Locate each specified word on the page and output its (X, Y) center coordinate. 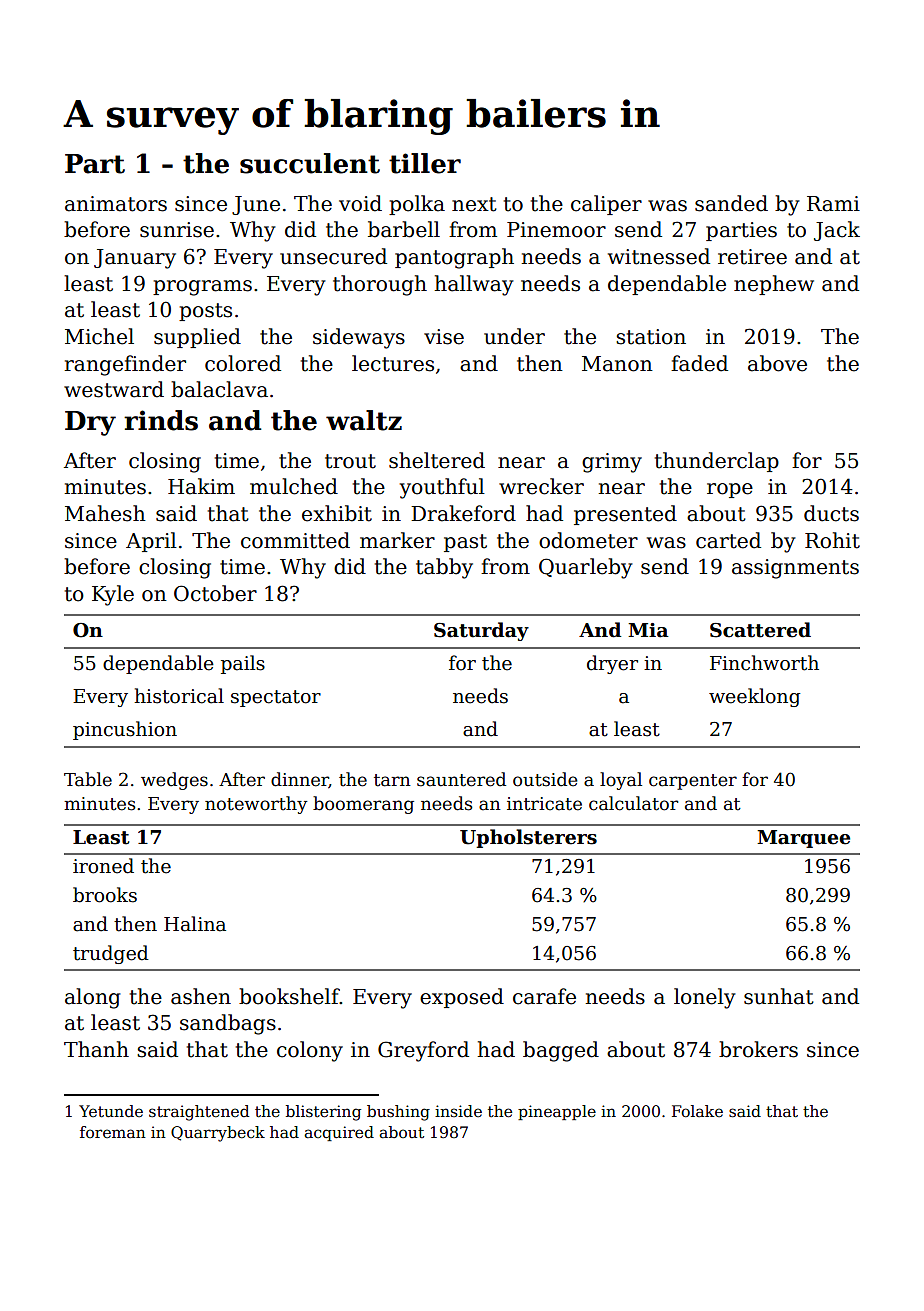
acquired (339, 1133)
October (215, 593)
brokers (758, 1049)
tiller (425, 163)
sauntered (461, 779)
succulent (310, 163)
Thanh (96, 1049)
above (777, 363)
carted (728, 540)
